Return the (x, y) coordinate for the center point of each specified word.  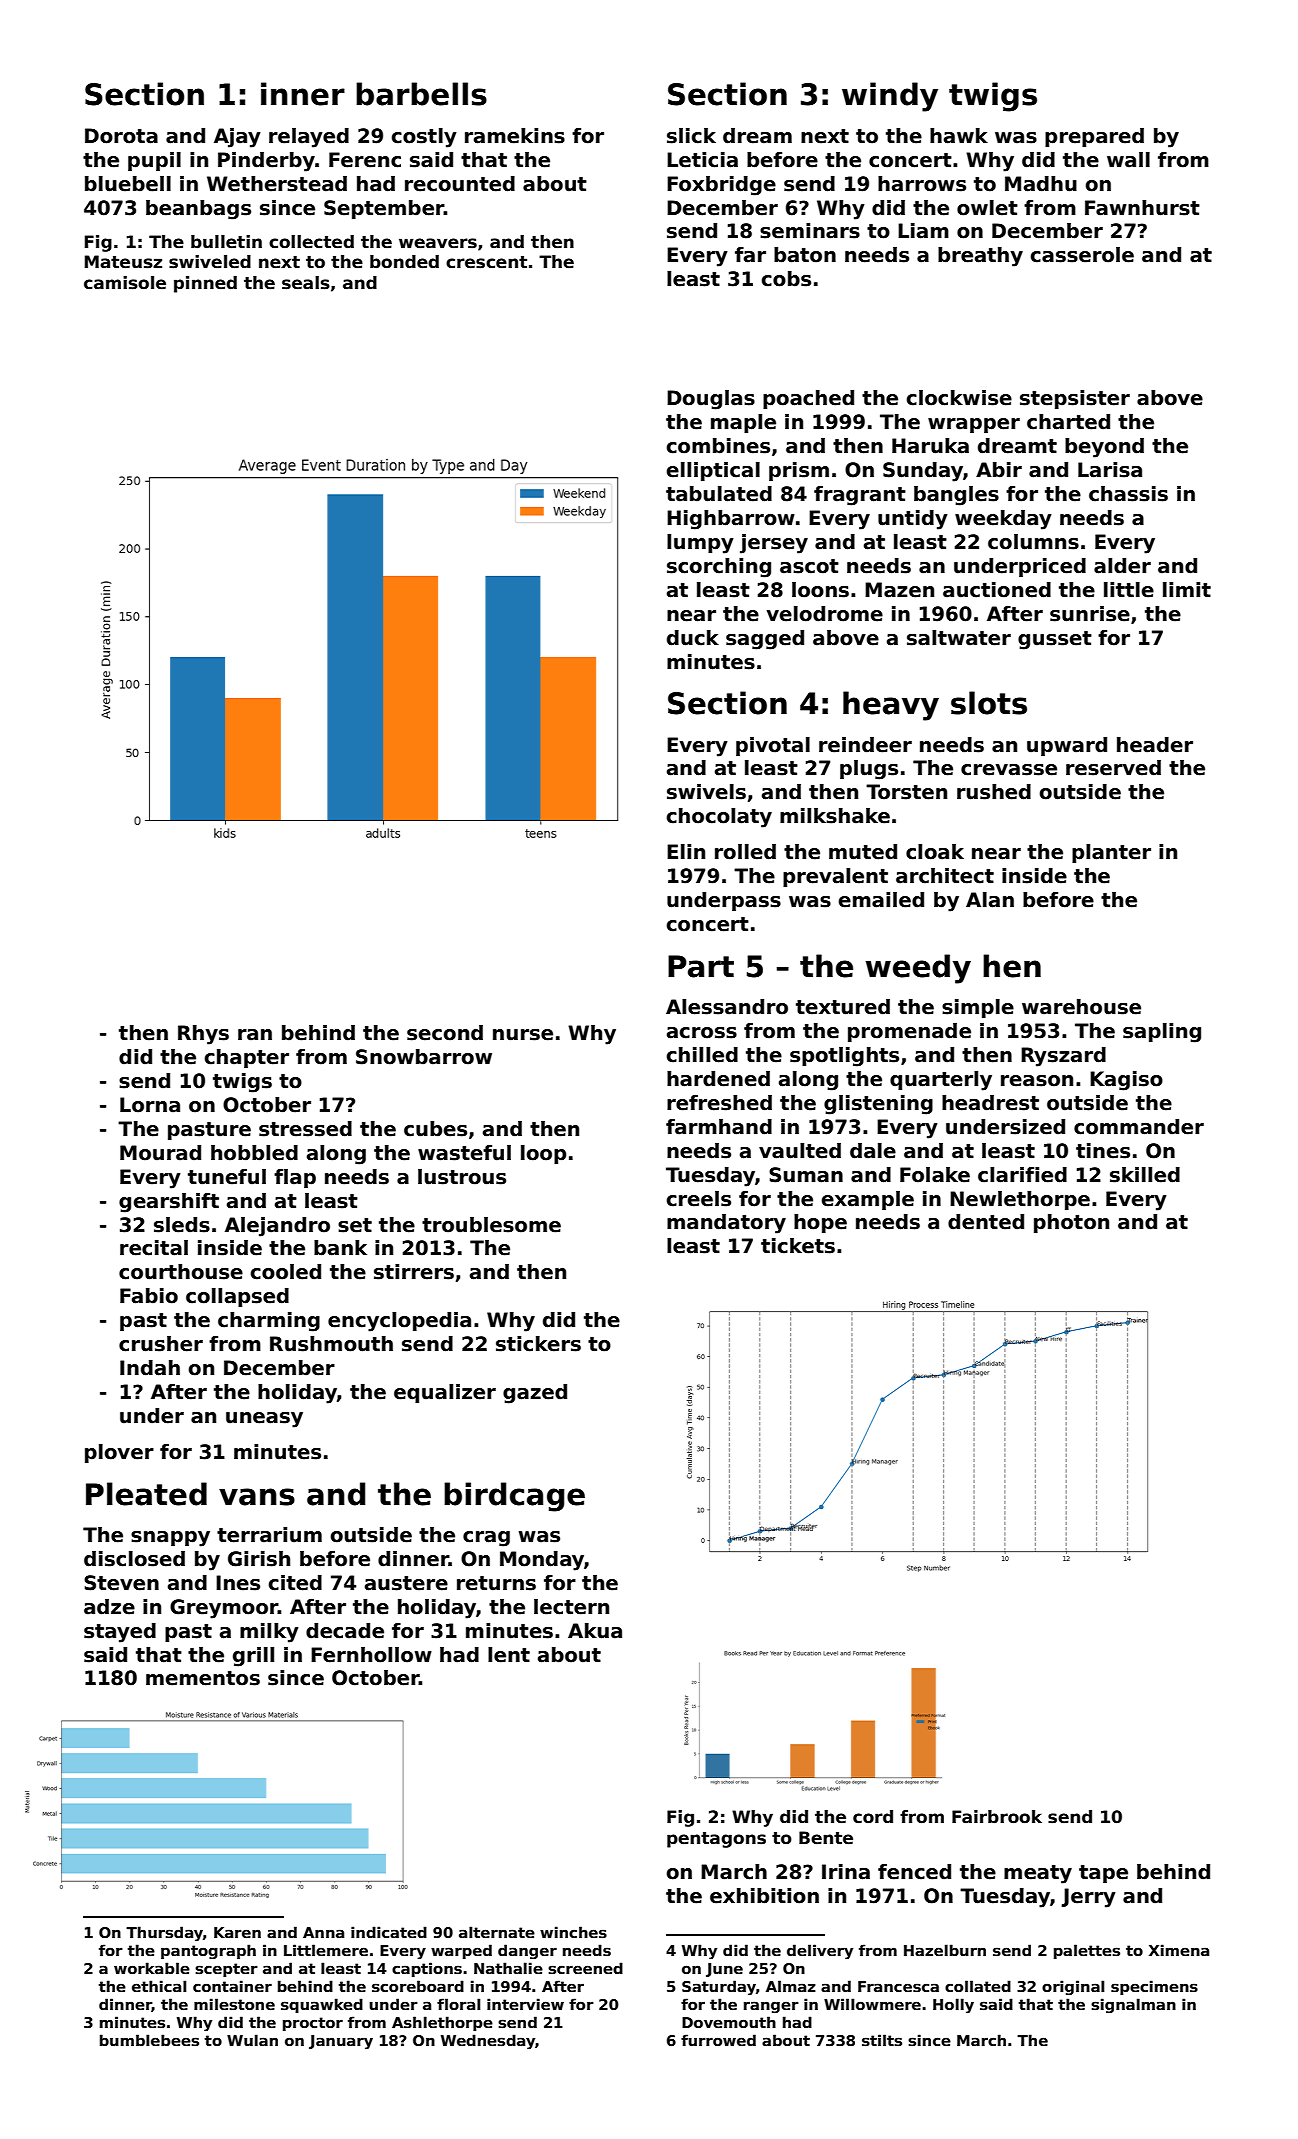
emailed (881, 900)
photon (1071, 1223)
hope (820, 1223)
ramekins (515, 136)
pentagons (716, 1840)
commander (1139, 1127)
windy (890, 97)
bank (340, 1248)
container (232, 1986)
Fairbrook (997, 1817)
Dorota (121, 136)
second (445, 1033)
